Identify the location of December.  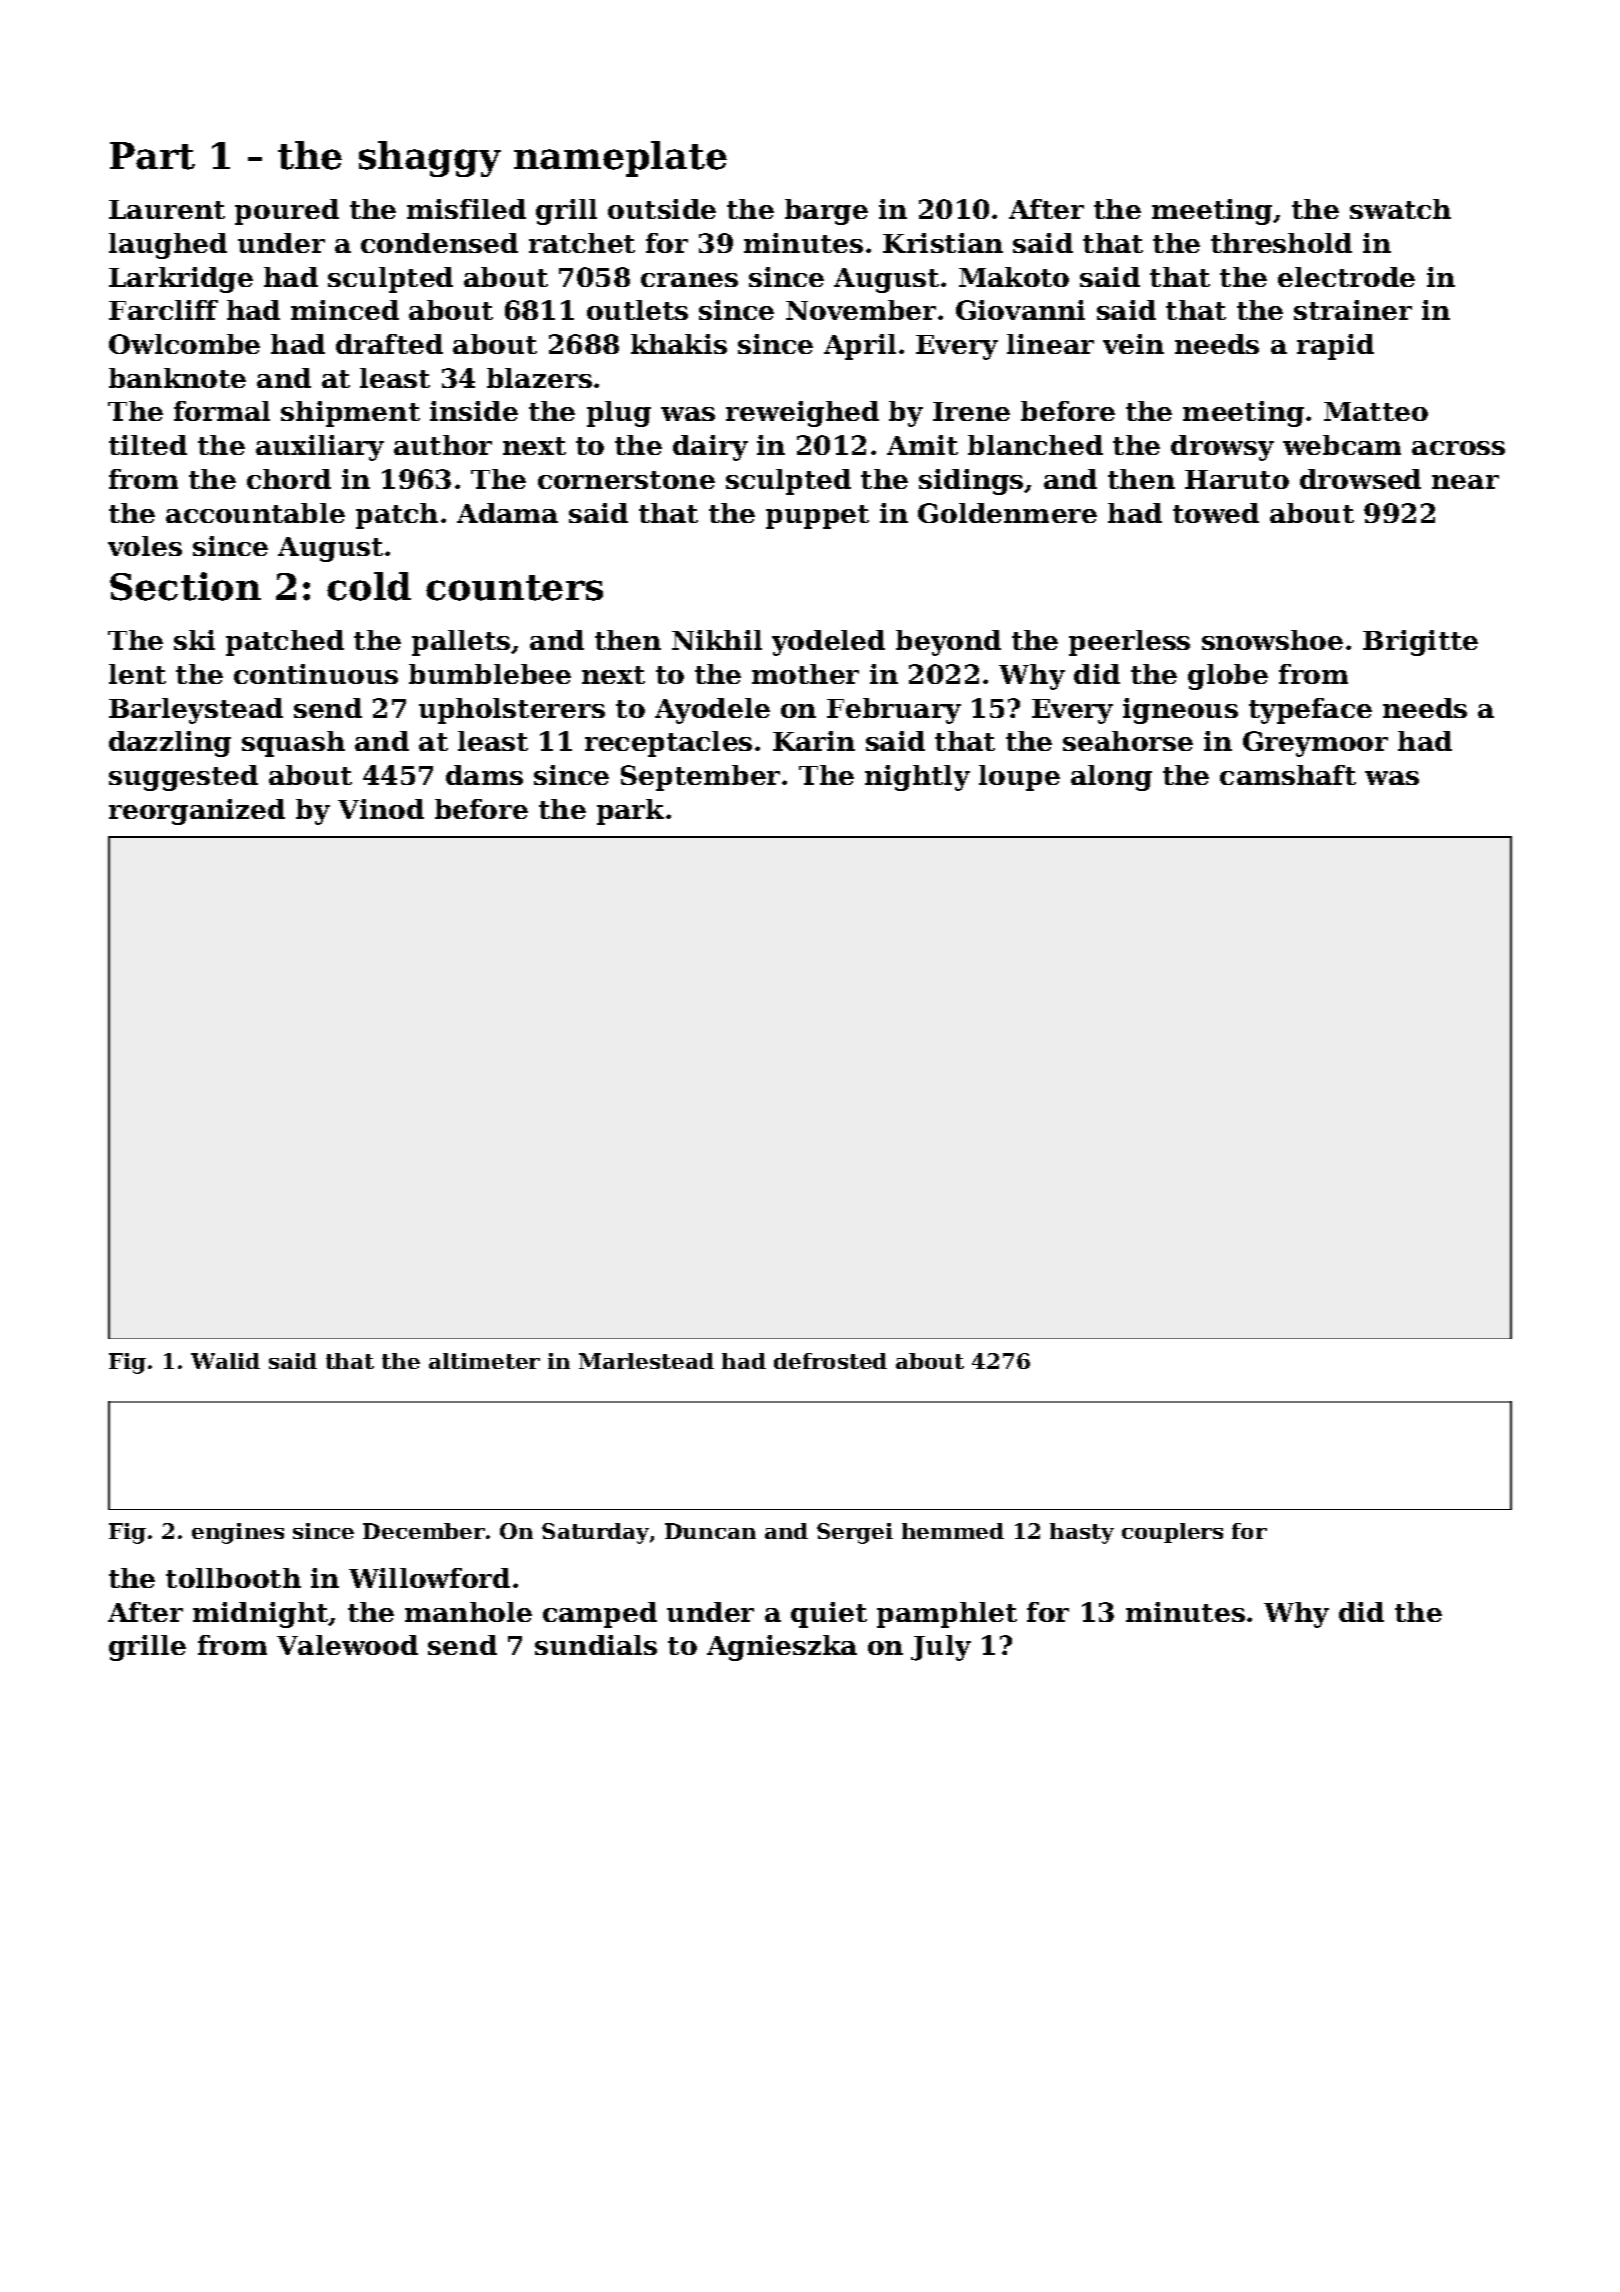
(424, 1531).
